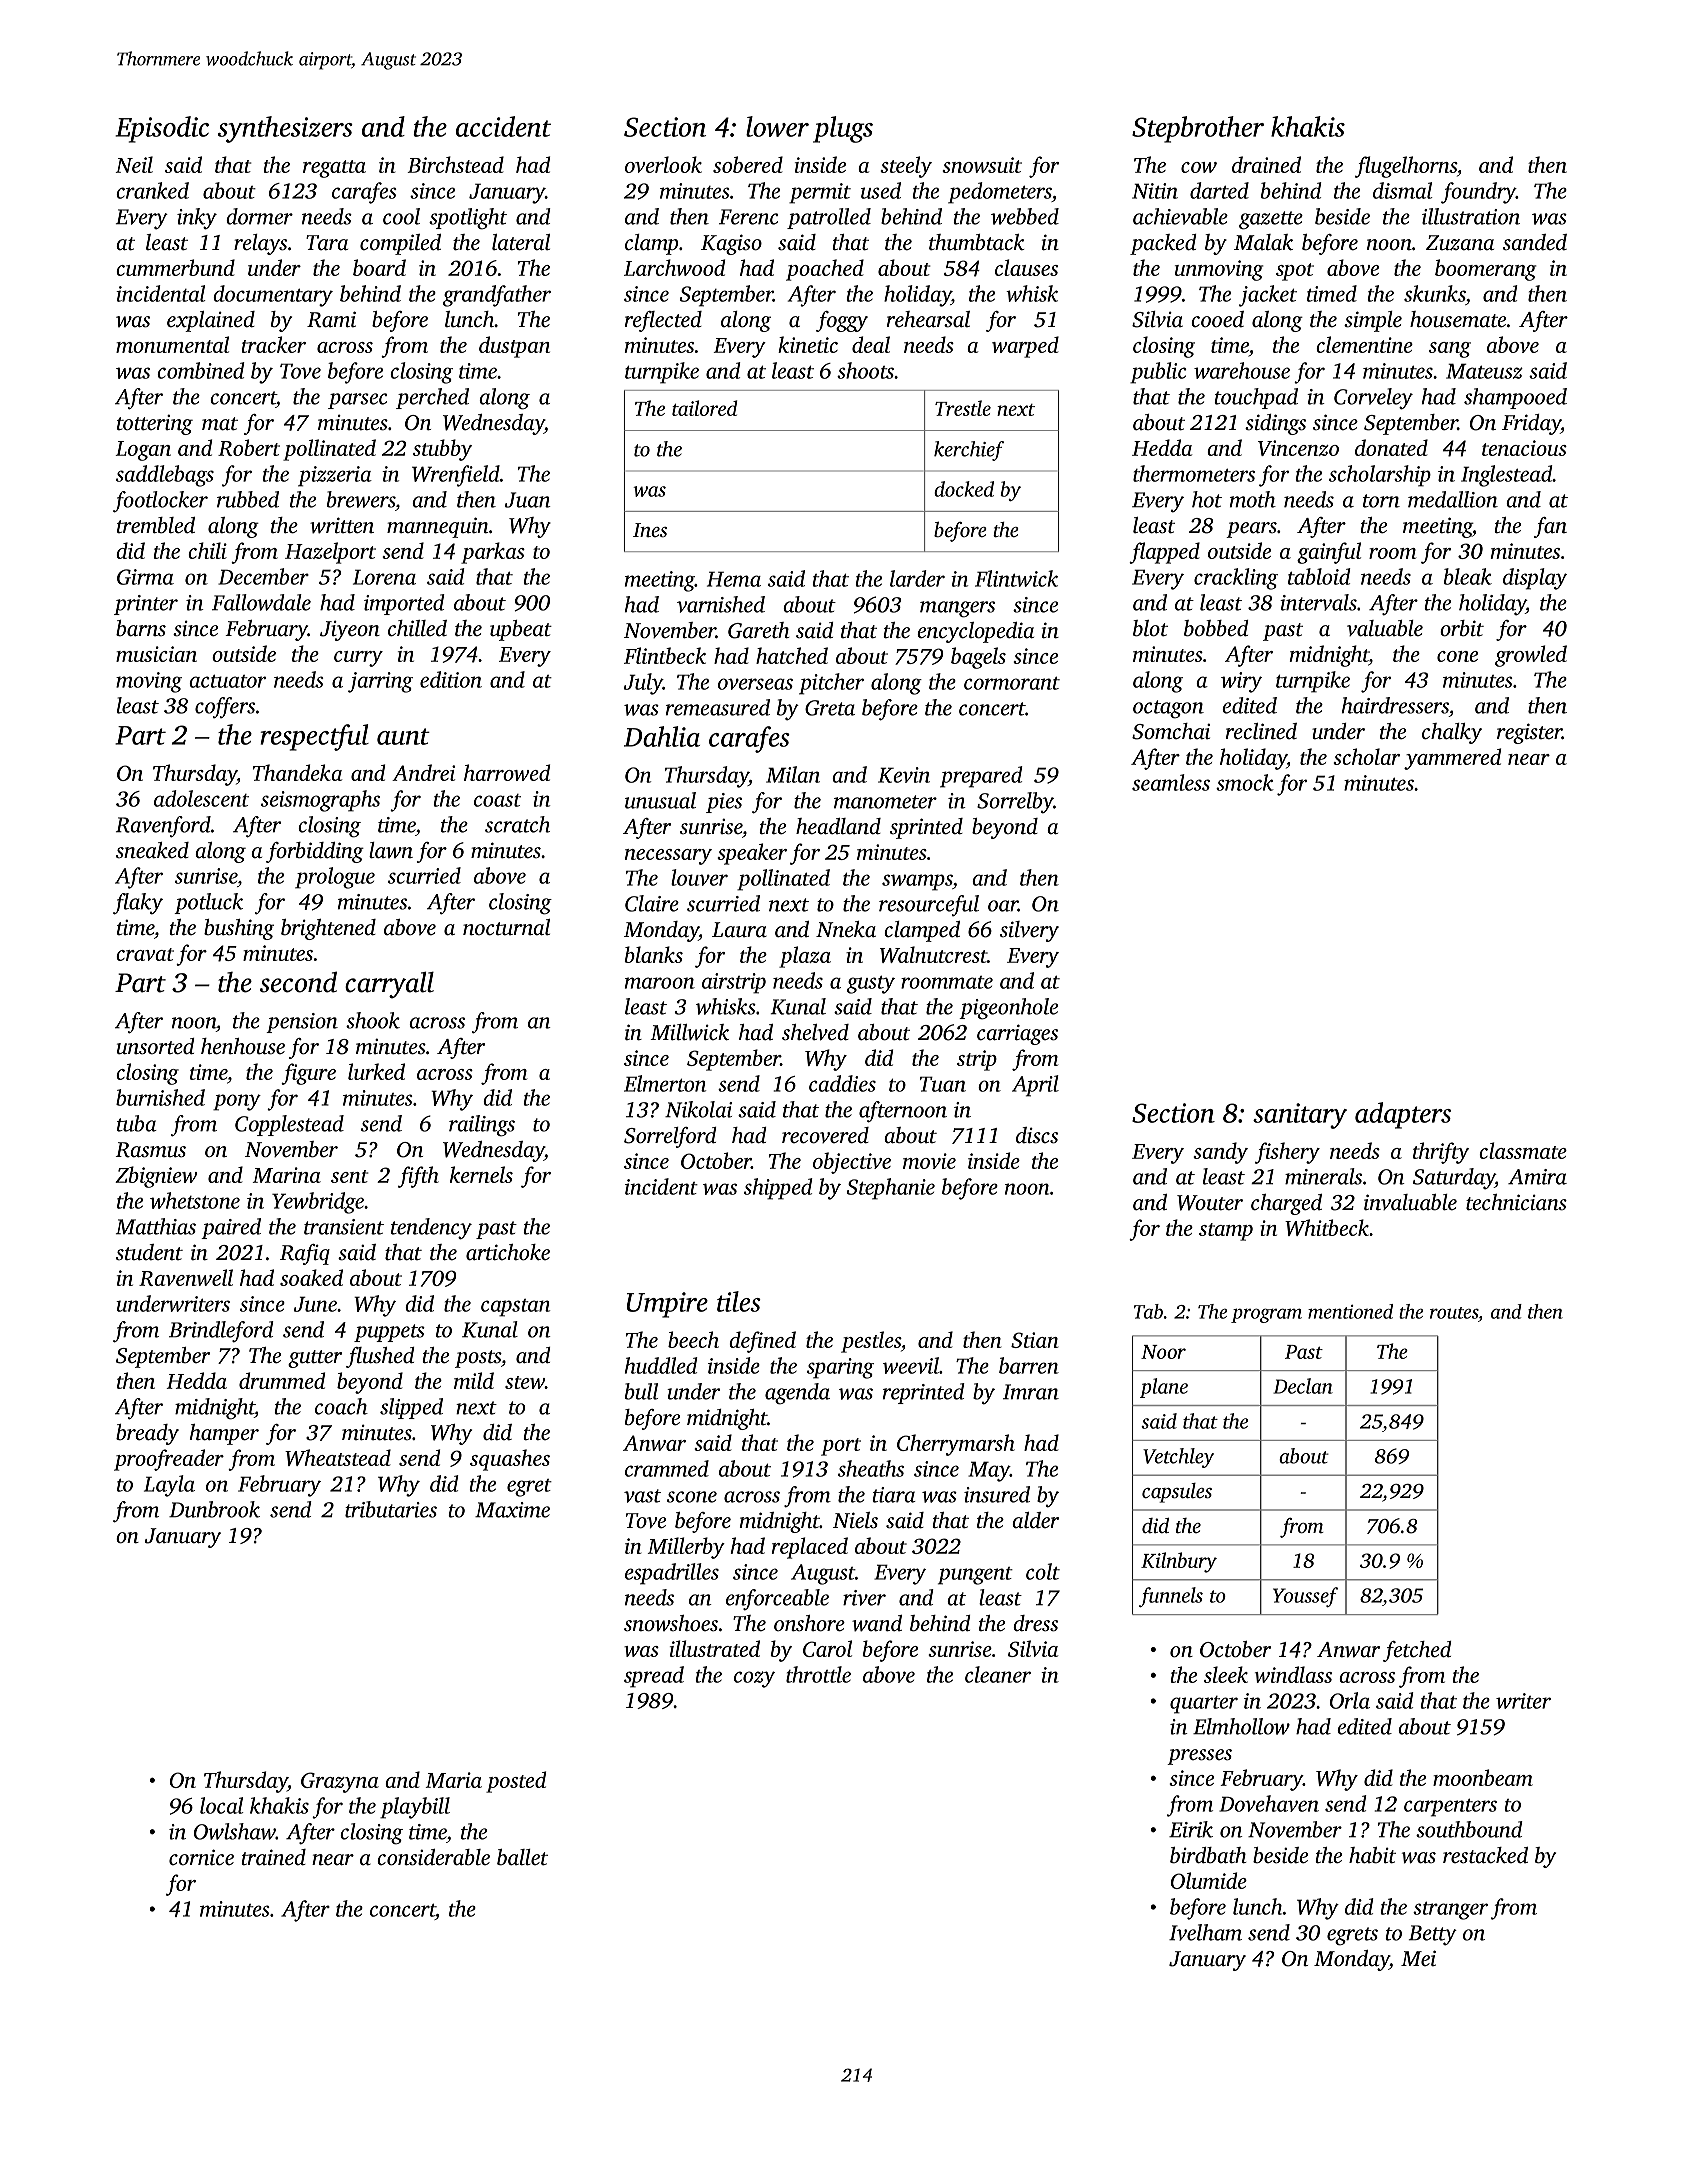 Image resolution: width=1683 pixels, height=2178 pixels. I want to click on Dunbrook, so click(214, 1509).
